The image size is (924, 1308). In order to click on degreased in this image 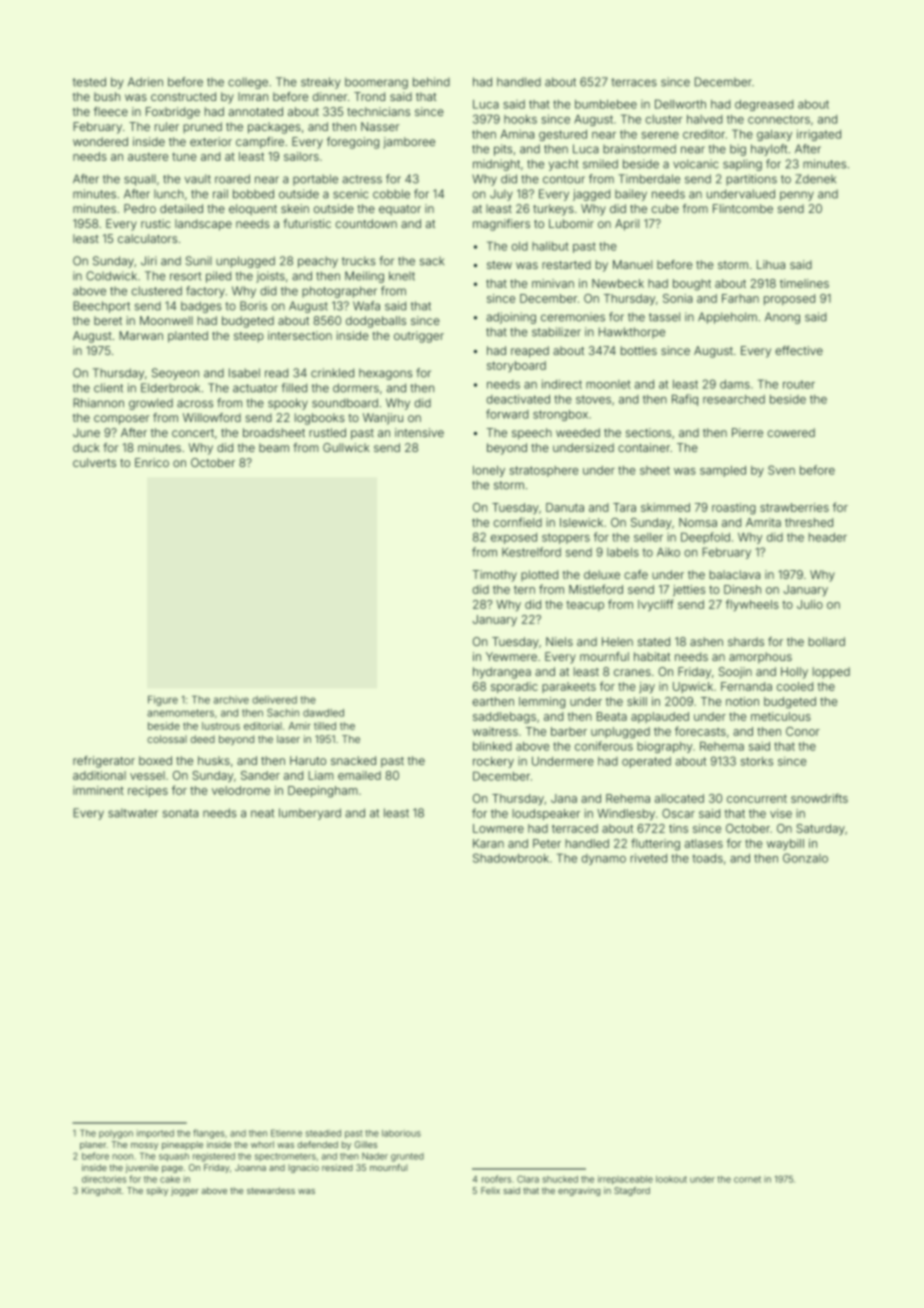, I will do `click(764, 105)`.
